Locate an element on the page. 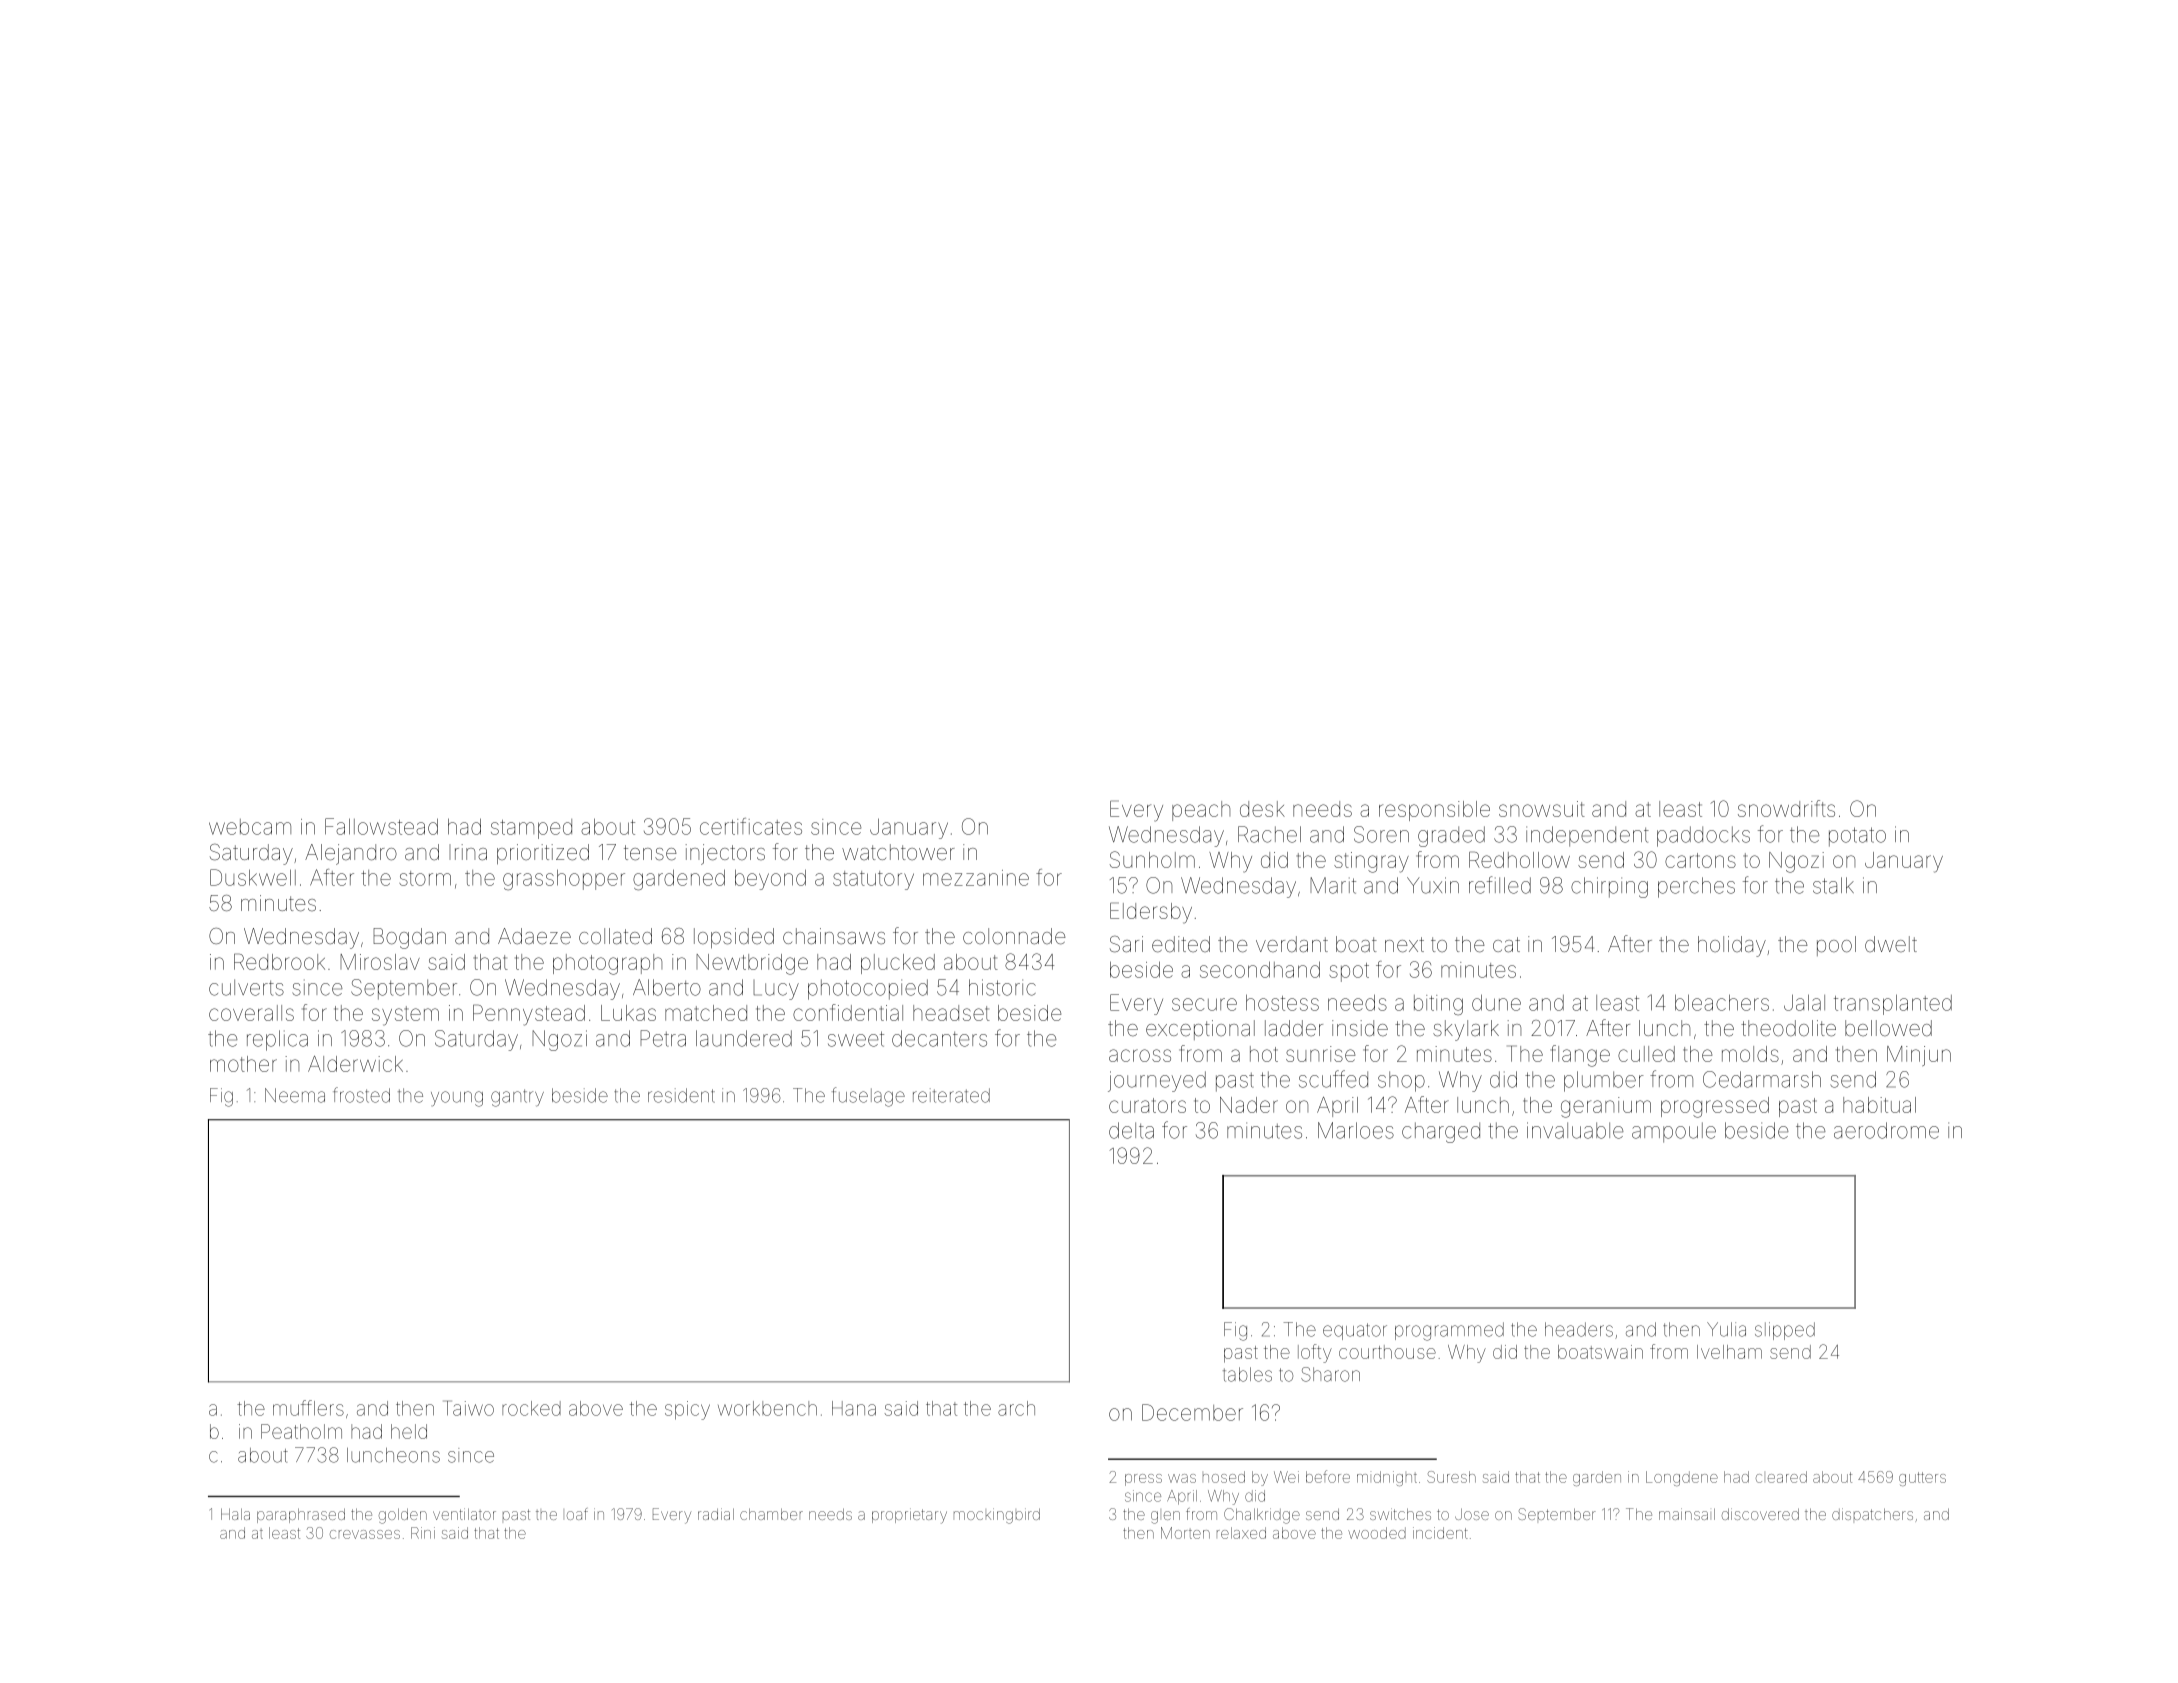  equator is located at coordinates (1355, 1331).
